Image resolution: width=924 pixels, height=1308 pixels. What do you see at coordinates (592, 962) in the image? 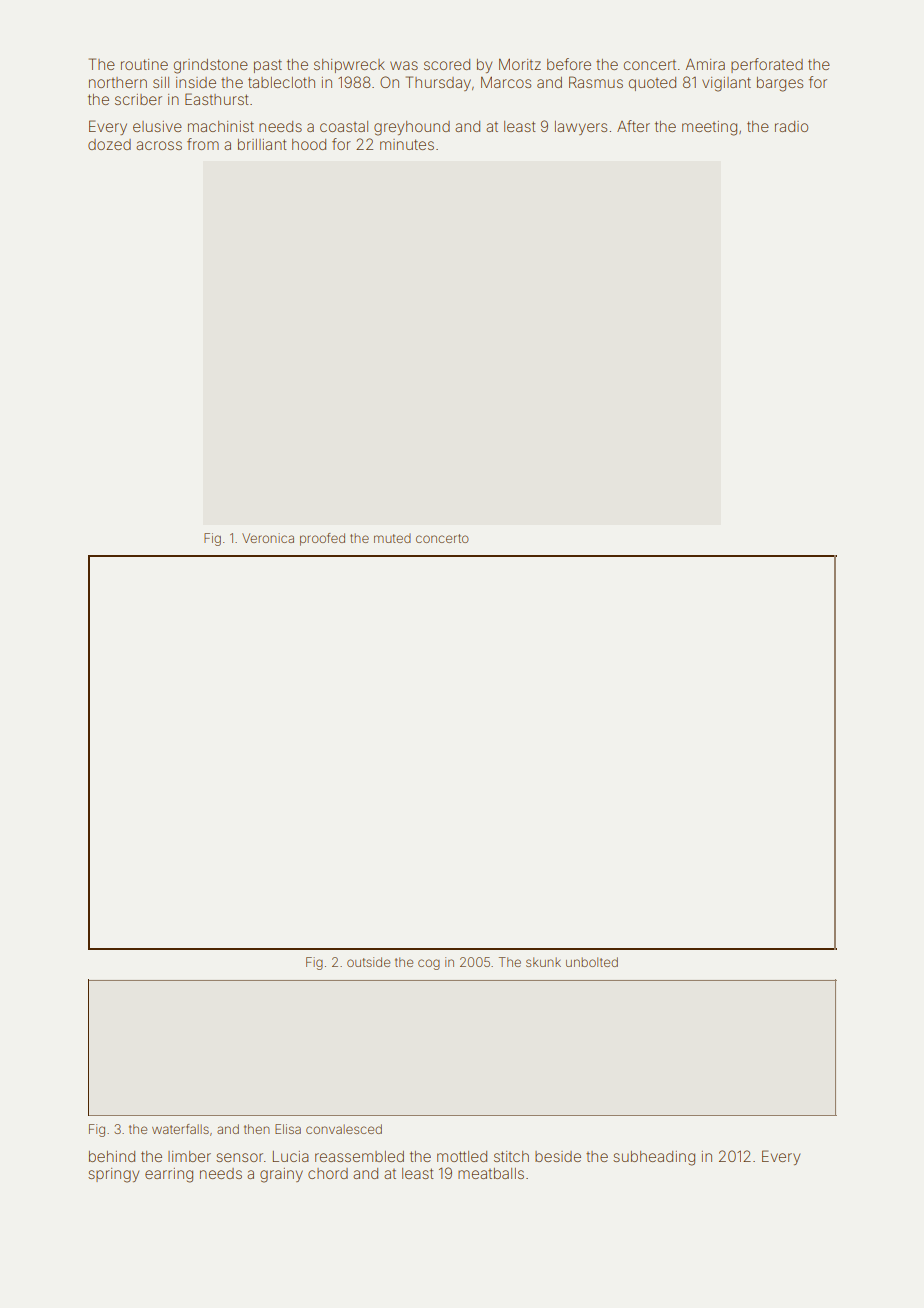
I see `unbolted` at bounding box center [592, 962].
